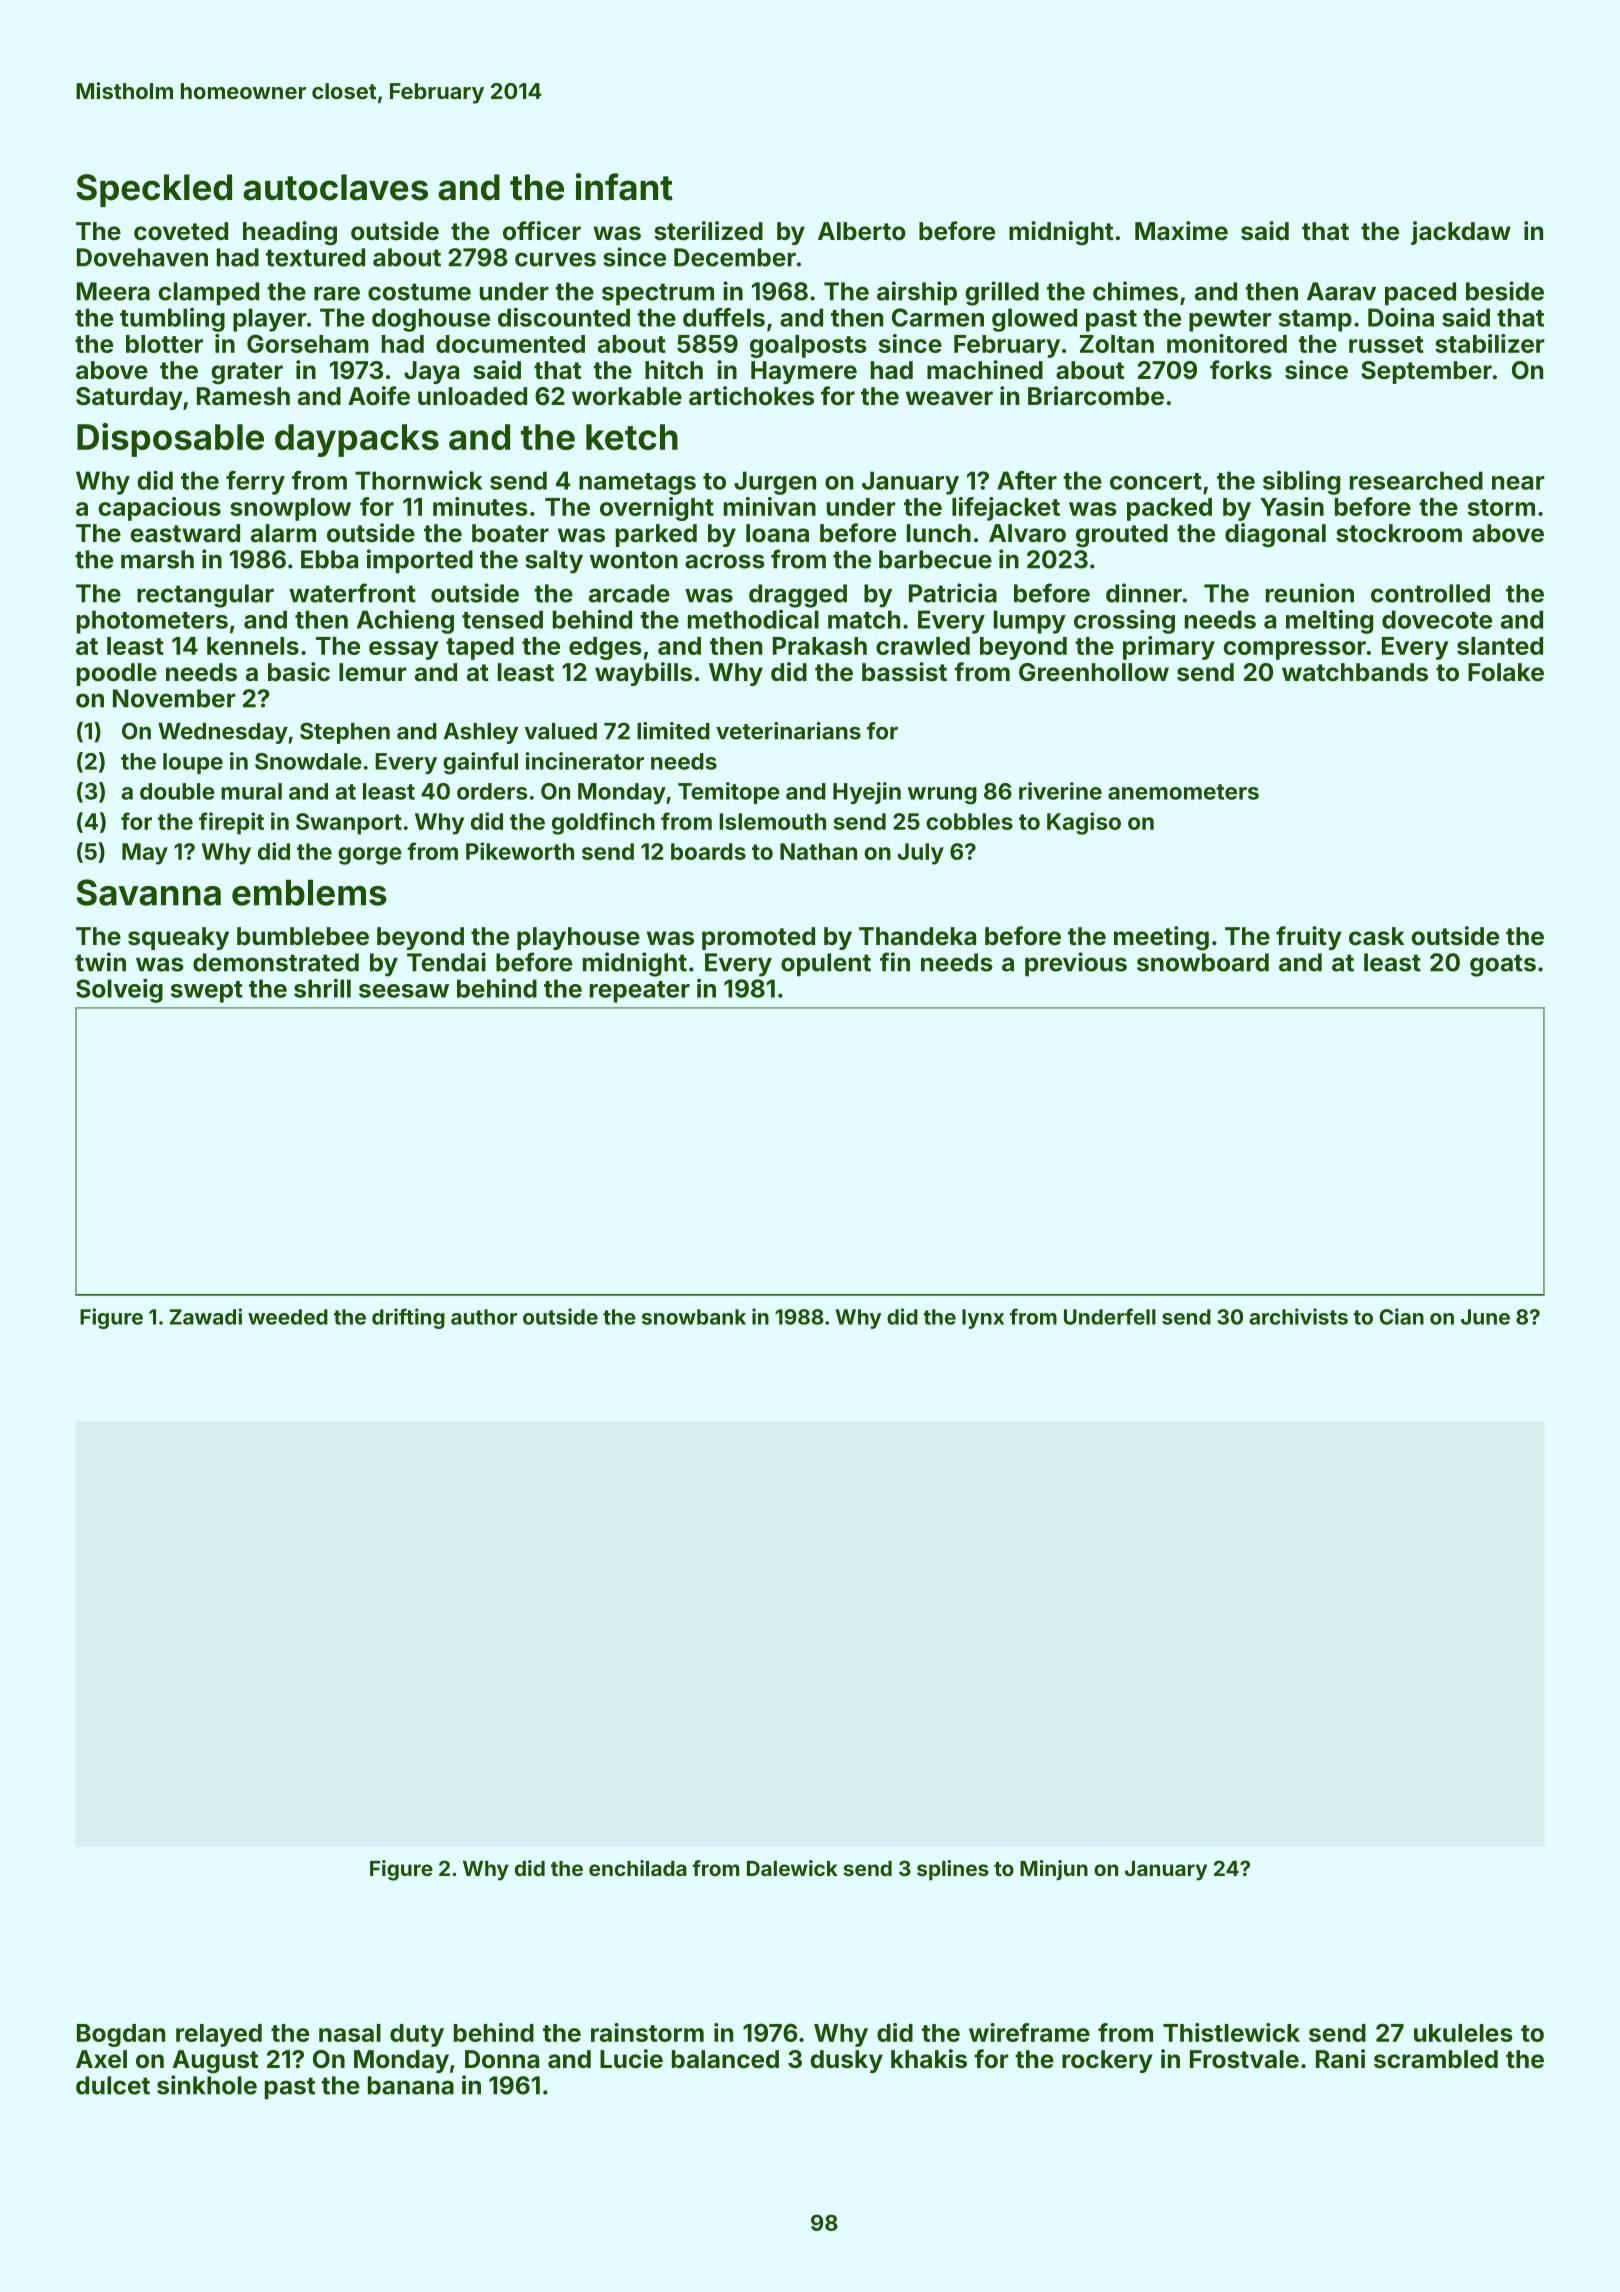  What do you see at coordinates (1076, 964) in the document?
I see `previous` at bounding box center [1076, 964].
